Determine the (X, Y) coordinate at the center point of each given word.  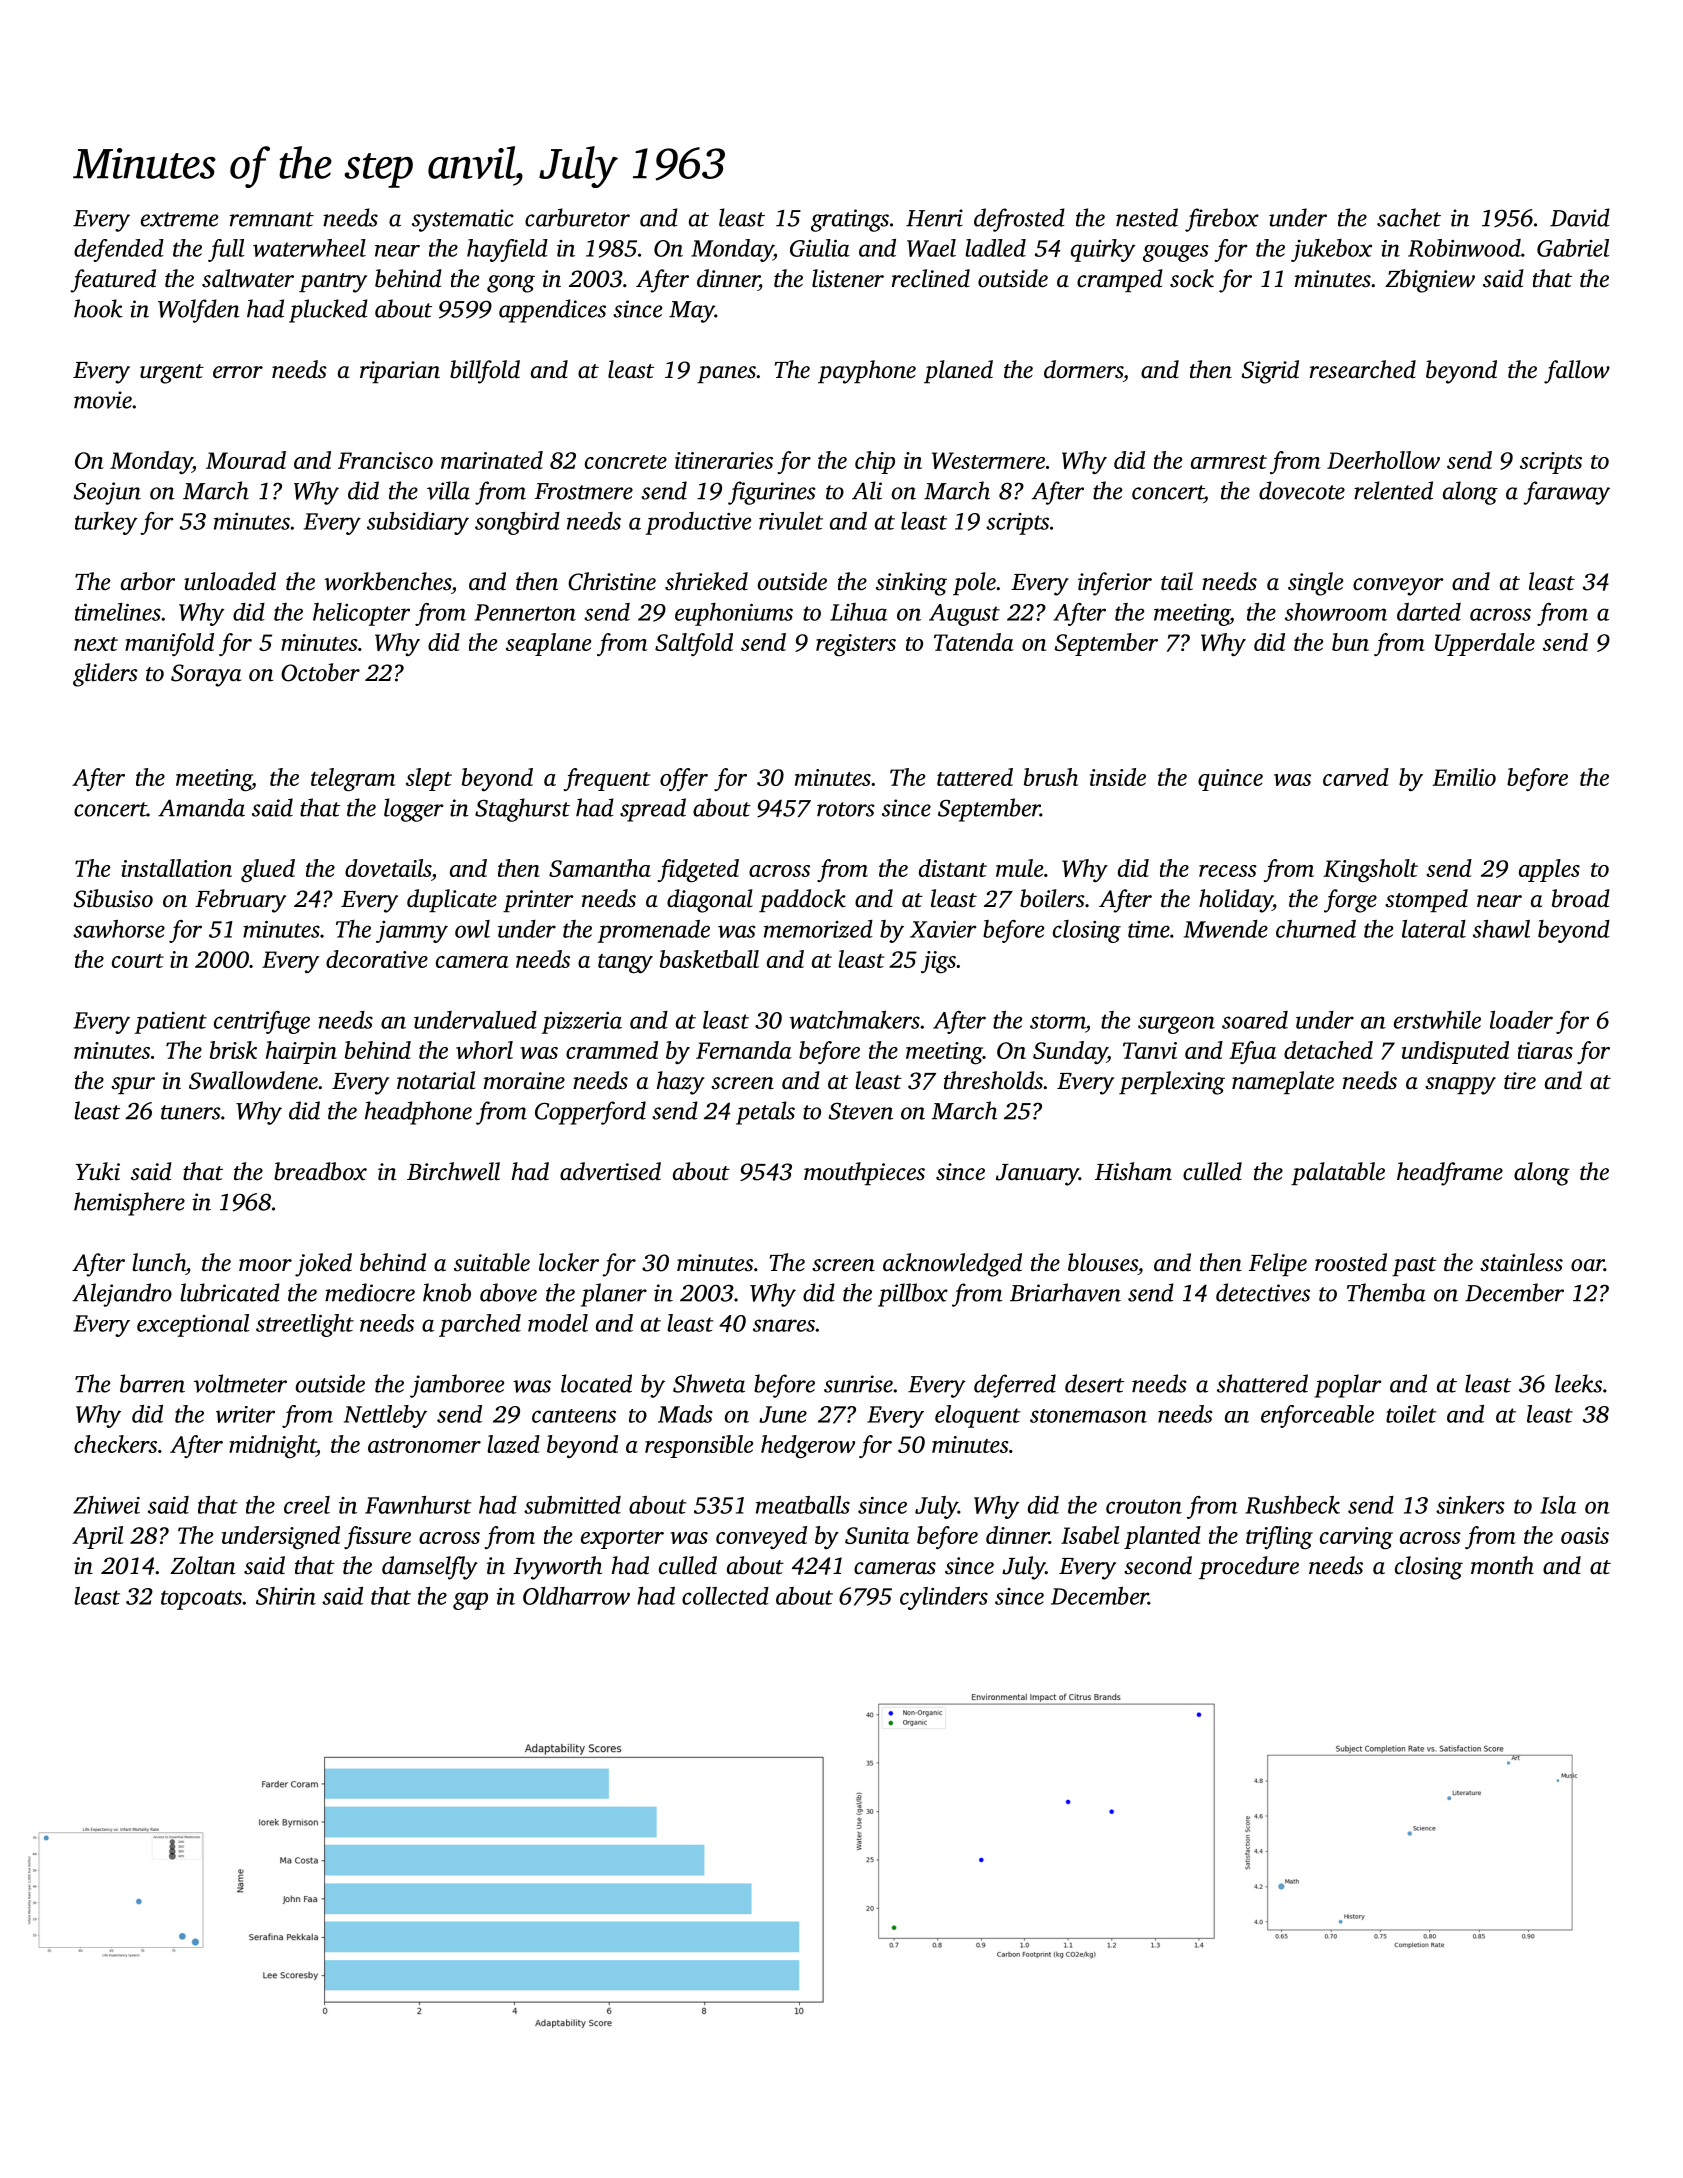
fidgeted (698, 870)
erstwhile (1437, 1020)
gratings (850, 220)
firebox (1222, 220)
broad (1581, 898)
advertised (610, 1171)
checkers (115, 1444)
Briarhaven (1065, 1292)
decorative (377, 959)
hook (98, 308)
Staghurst (522, 810)
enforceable (1317, 1416)
